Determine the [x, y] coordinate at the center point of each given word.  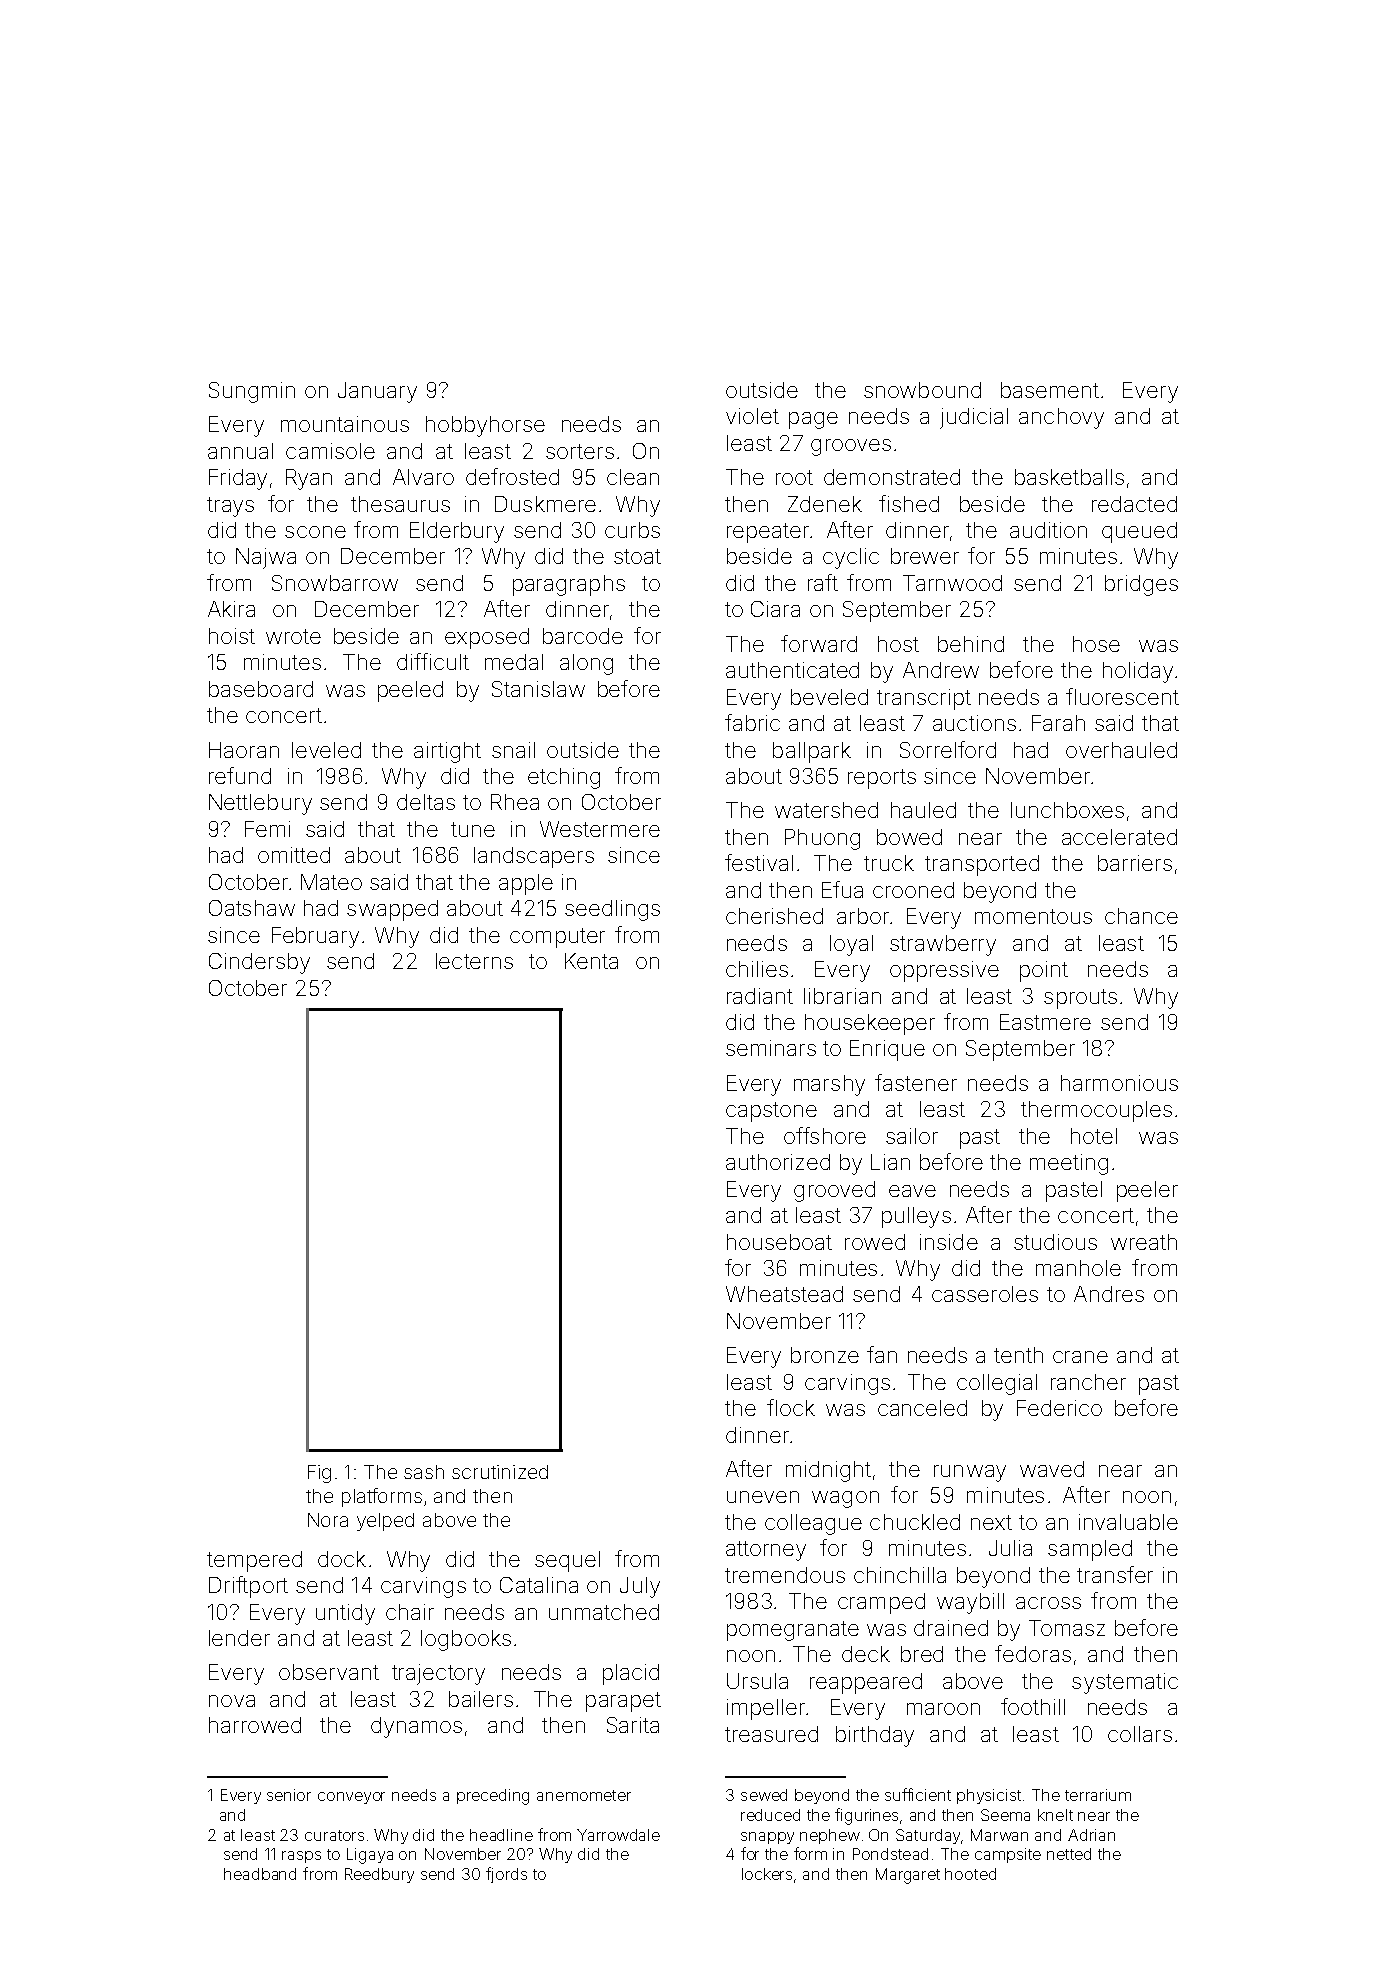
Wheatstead [784, 1294]
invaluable [1128, 1522]
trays [230, 507]
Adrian [1091, 1835]
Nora [328, 1520]
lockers [767, 1874]
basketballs [1069, 477]
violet [752, 416]
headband [260, 1874]
